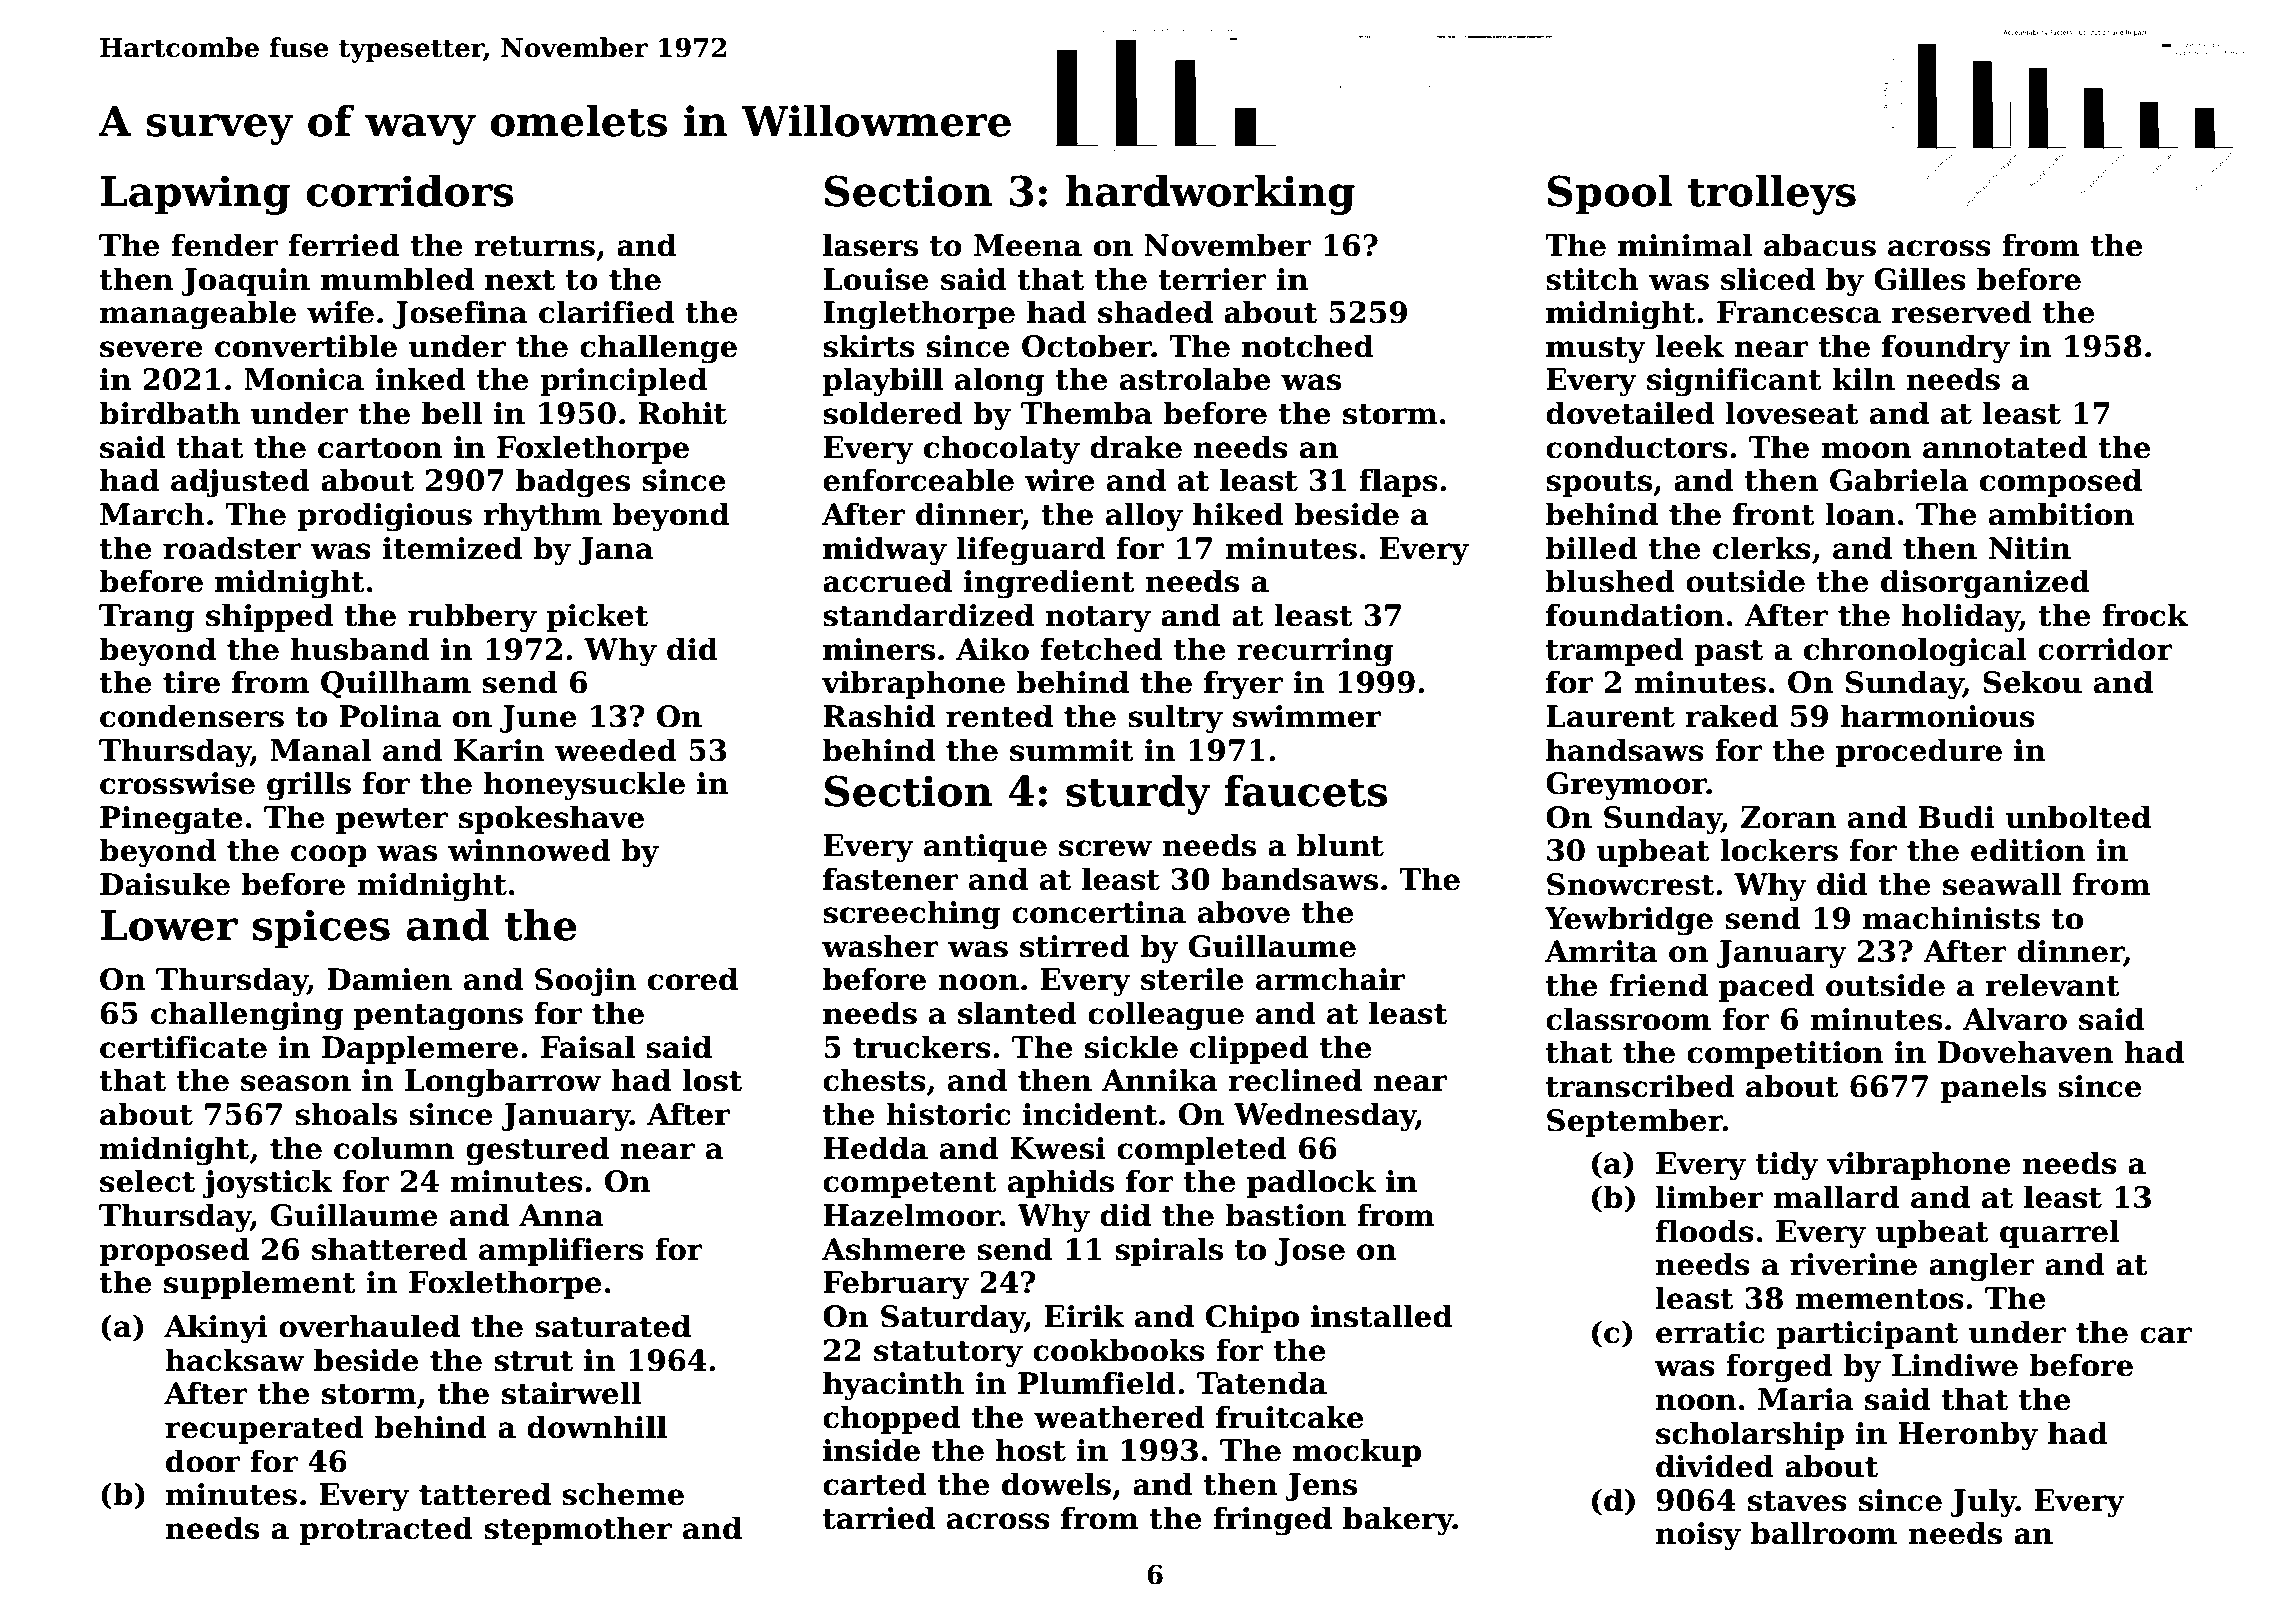 The width and height of the document is (2292, 1620). I want to click on roadster, so click(232, 548).
